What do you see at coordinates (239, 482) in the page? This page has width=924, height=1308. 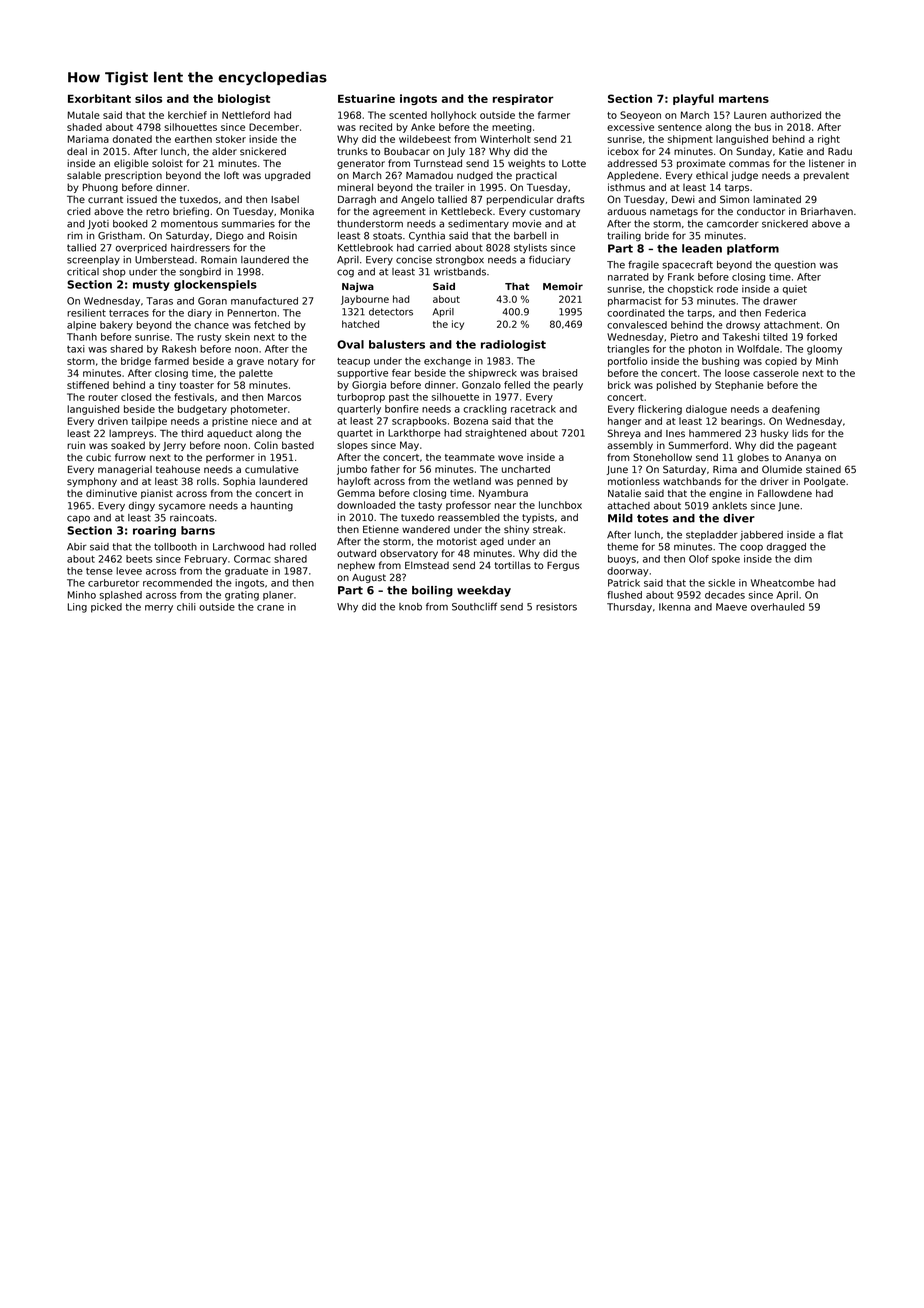 I see `Sophia` at bounding box center [239, 482].
